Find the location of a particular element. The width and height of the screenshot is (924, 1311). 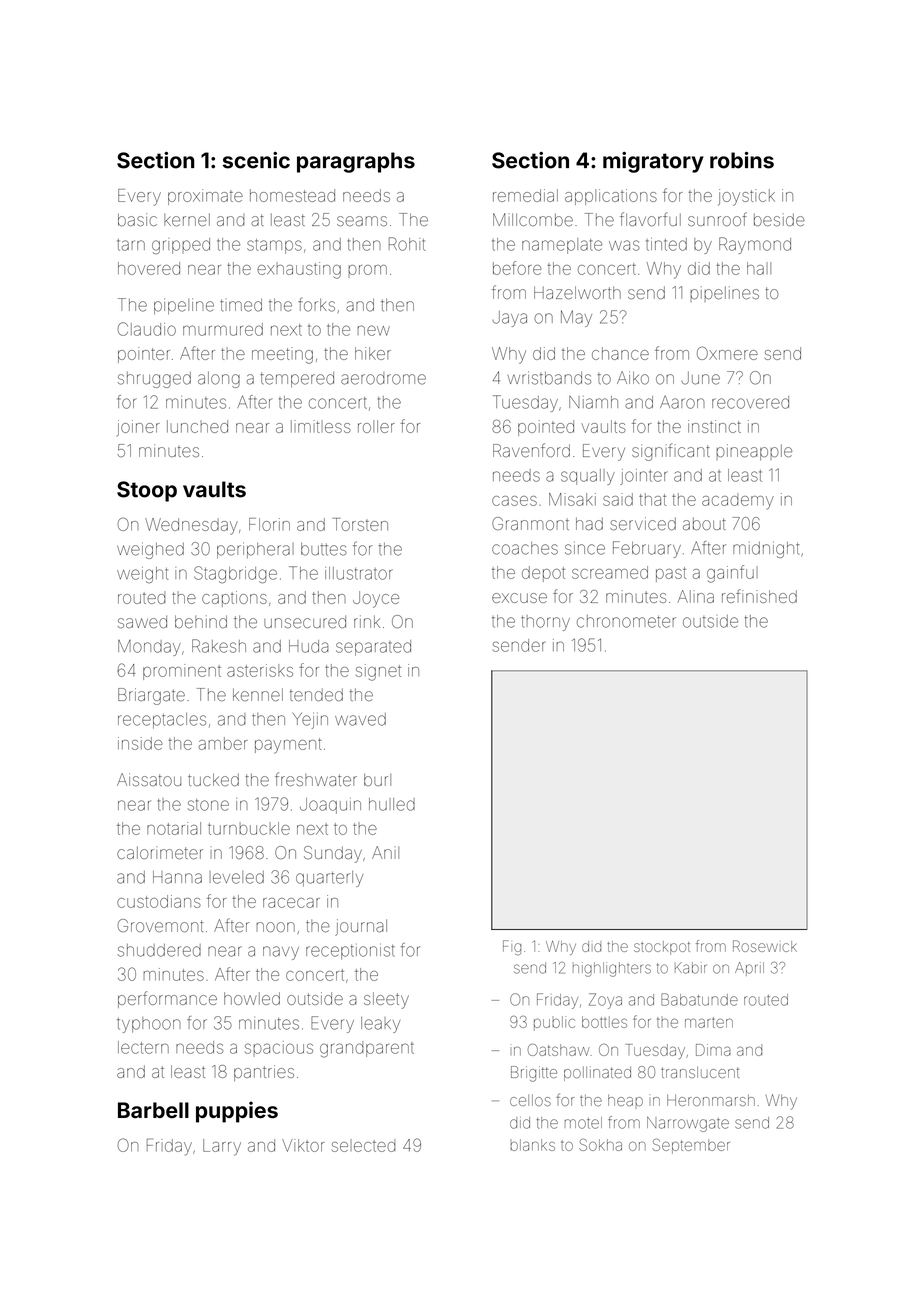

Monday is located at coordinates (149, 648).
